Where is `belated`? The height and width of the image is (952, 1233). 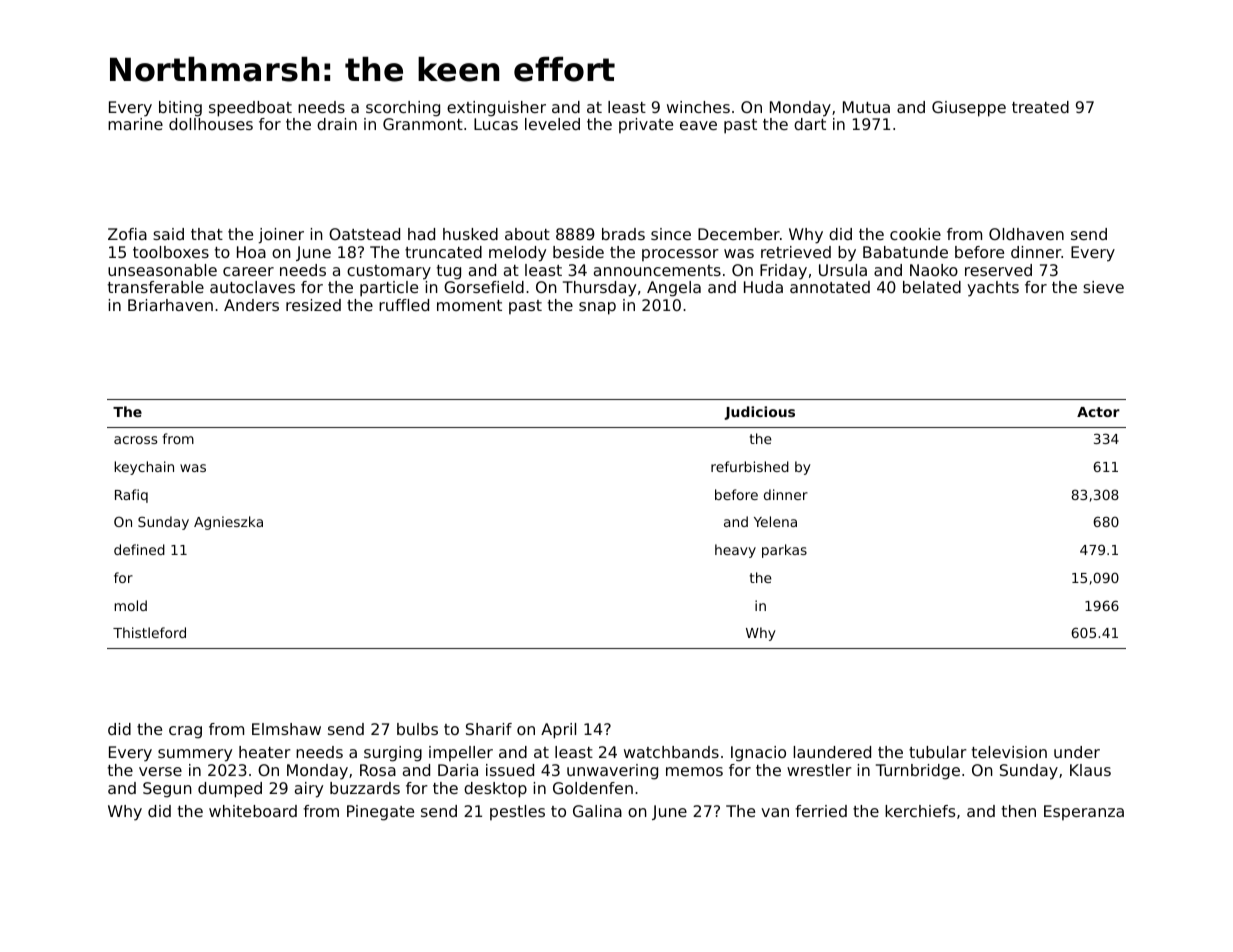 belated is located at coordinates (932, 287).
